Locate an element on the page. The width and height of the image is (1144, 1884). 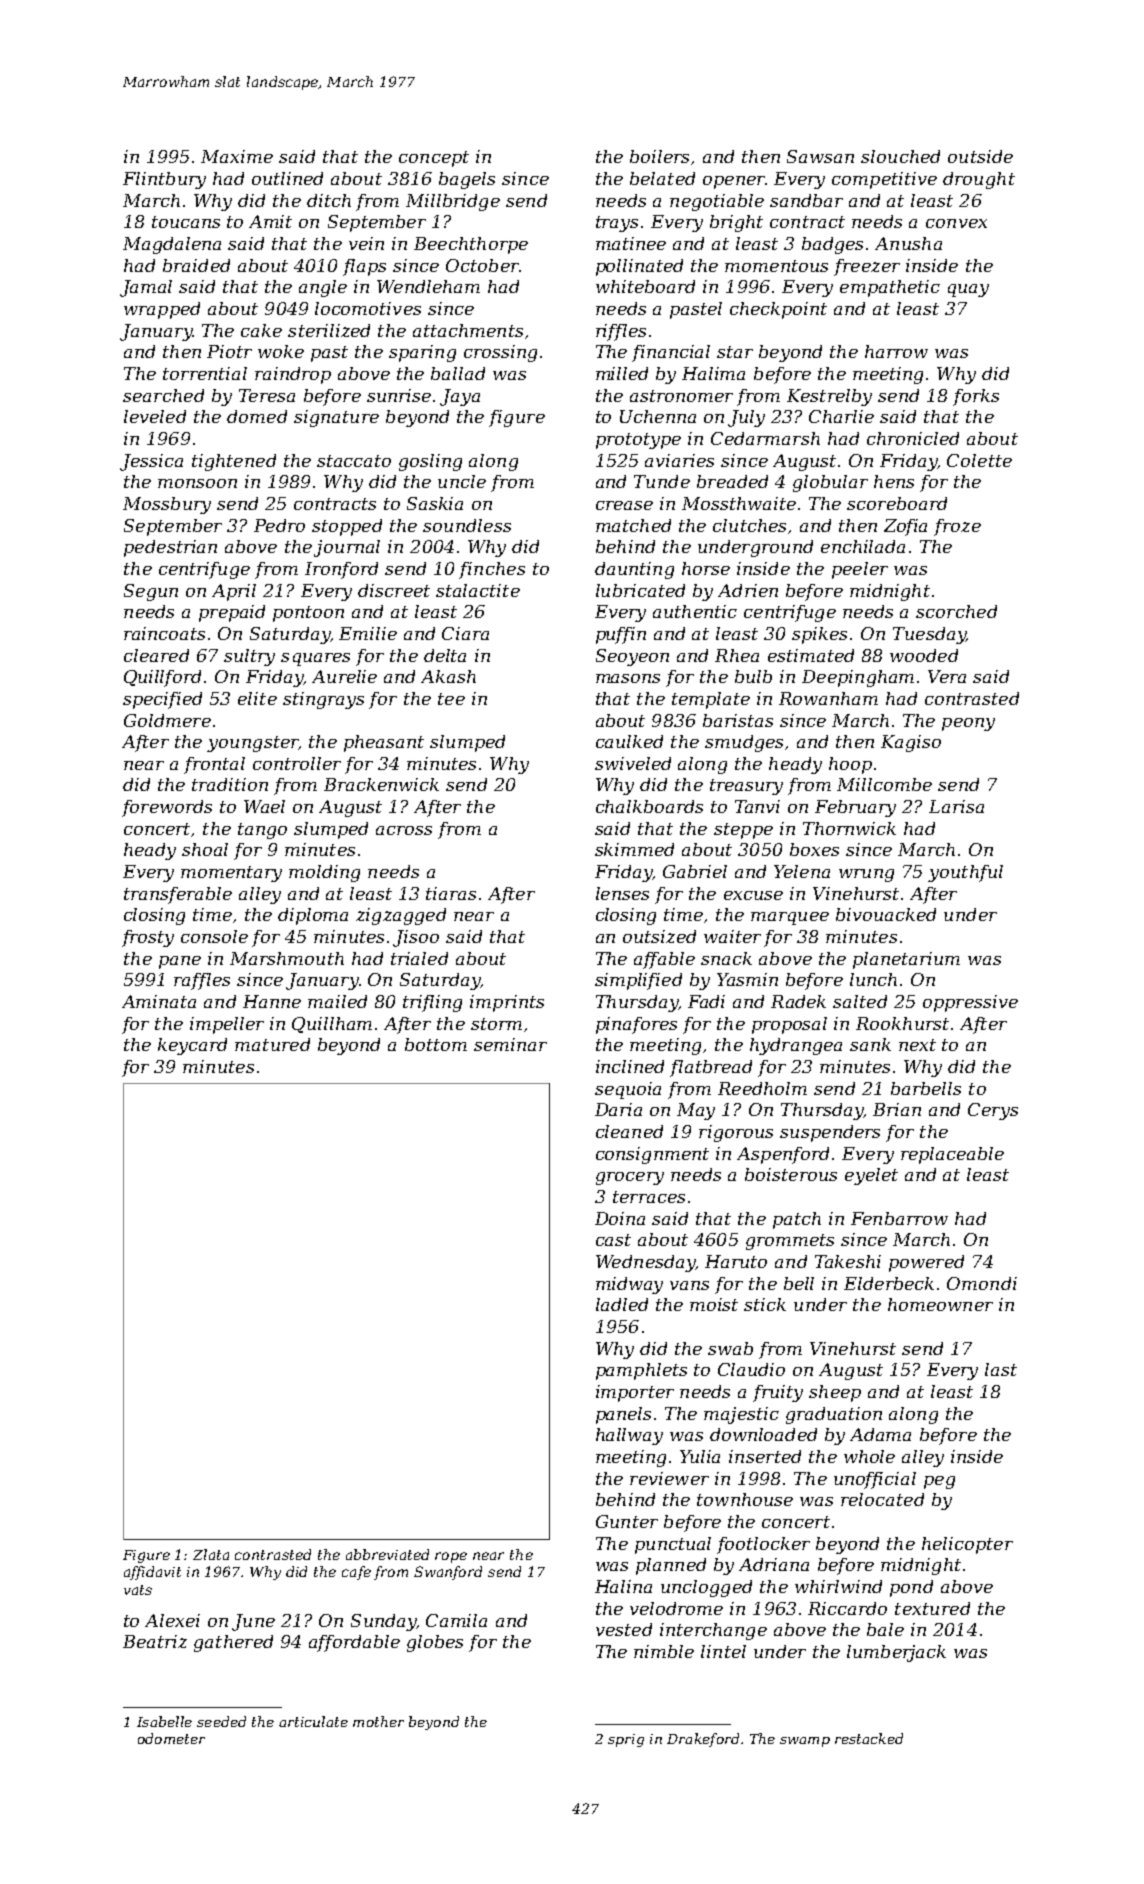
odometer is located at coordinates (171, 1738).
